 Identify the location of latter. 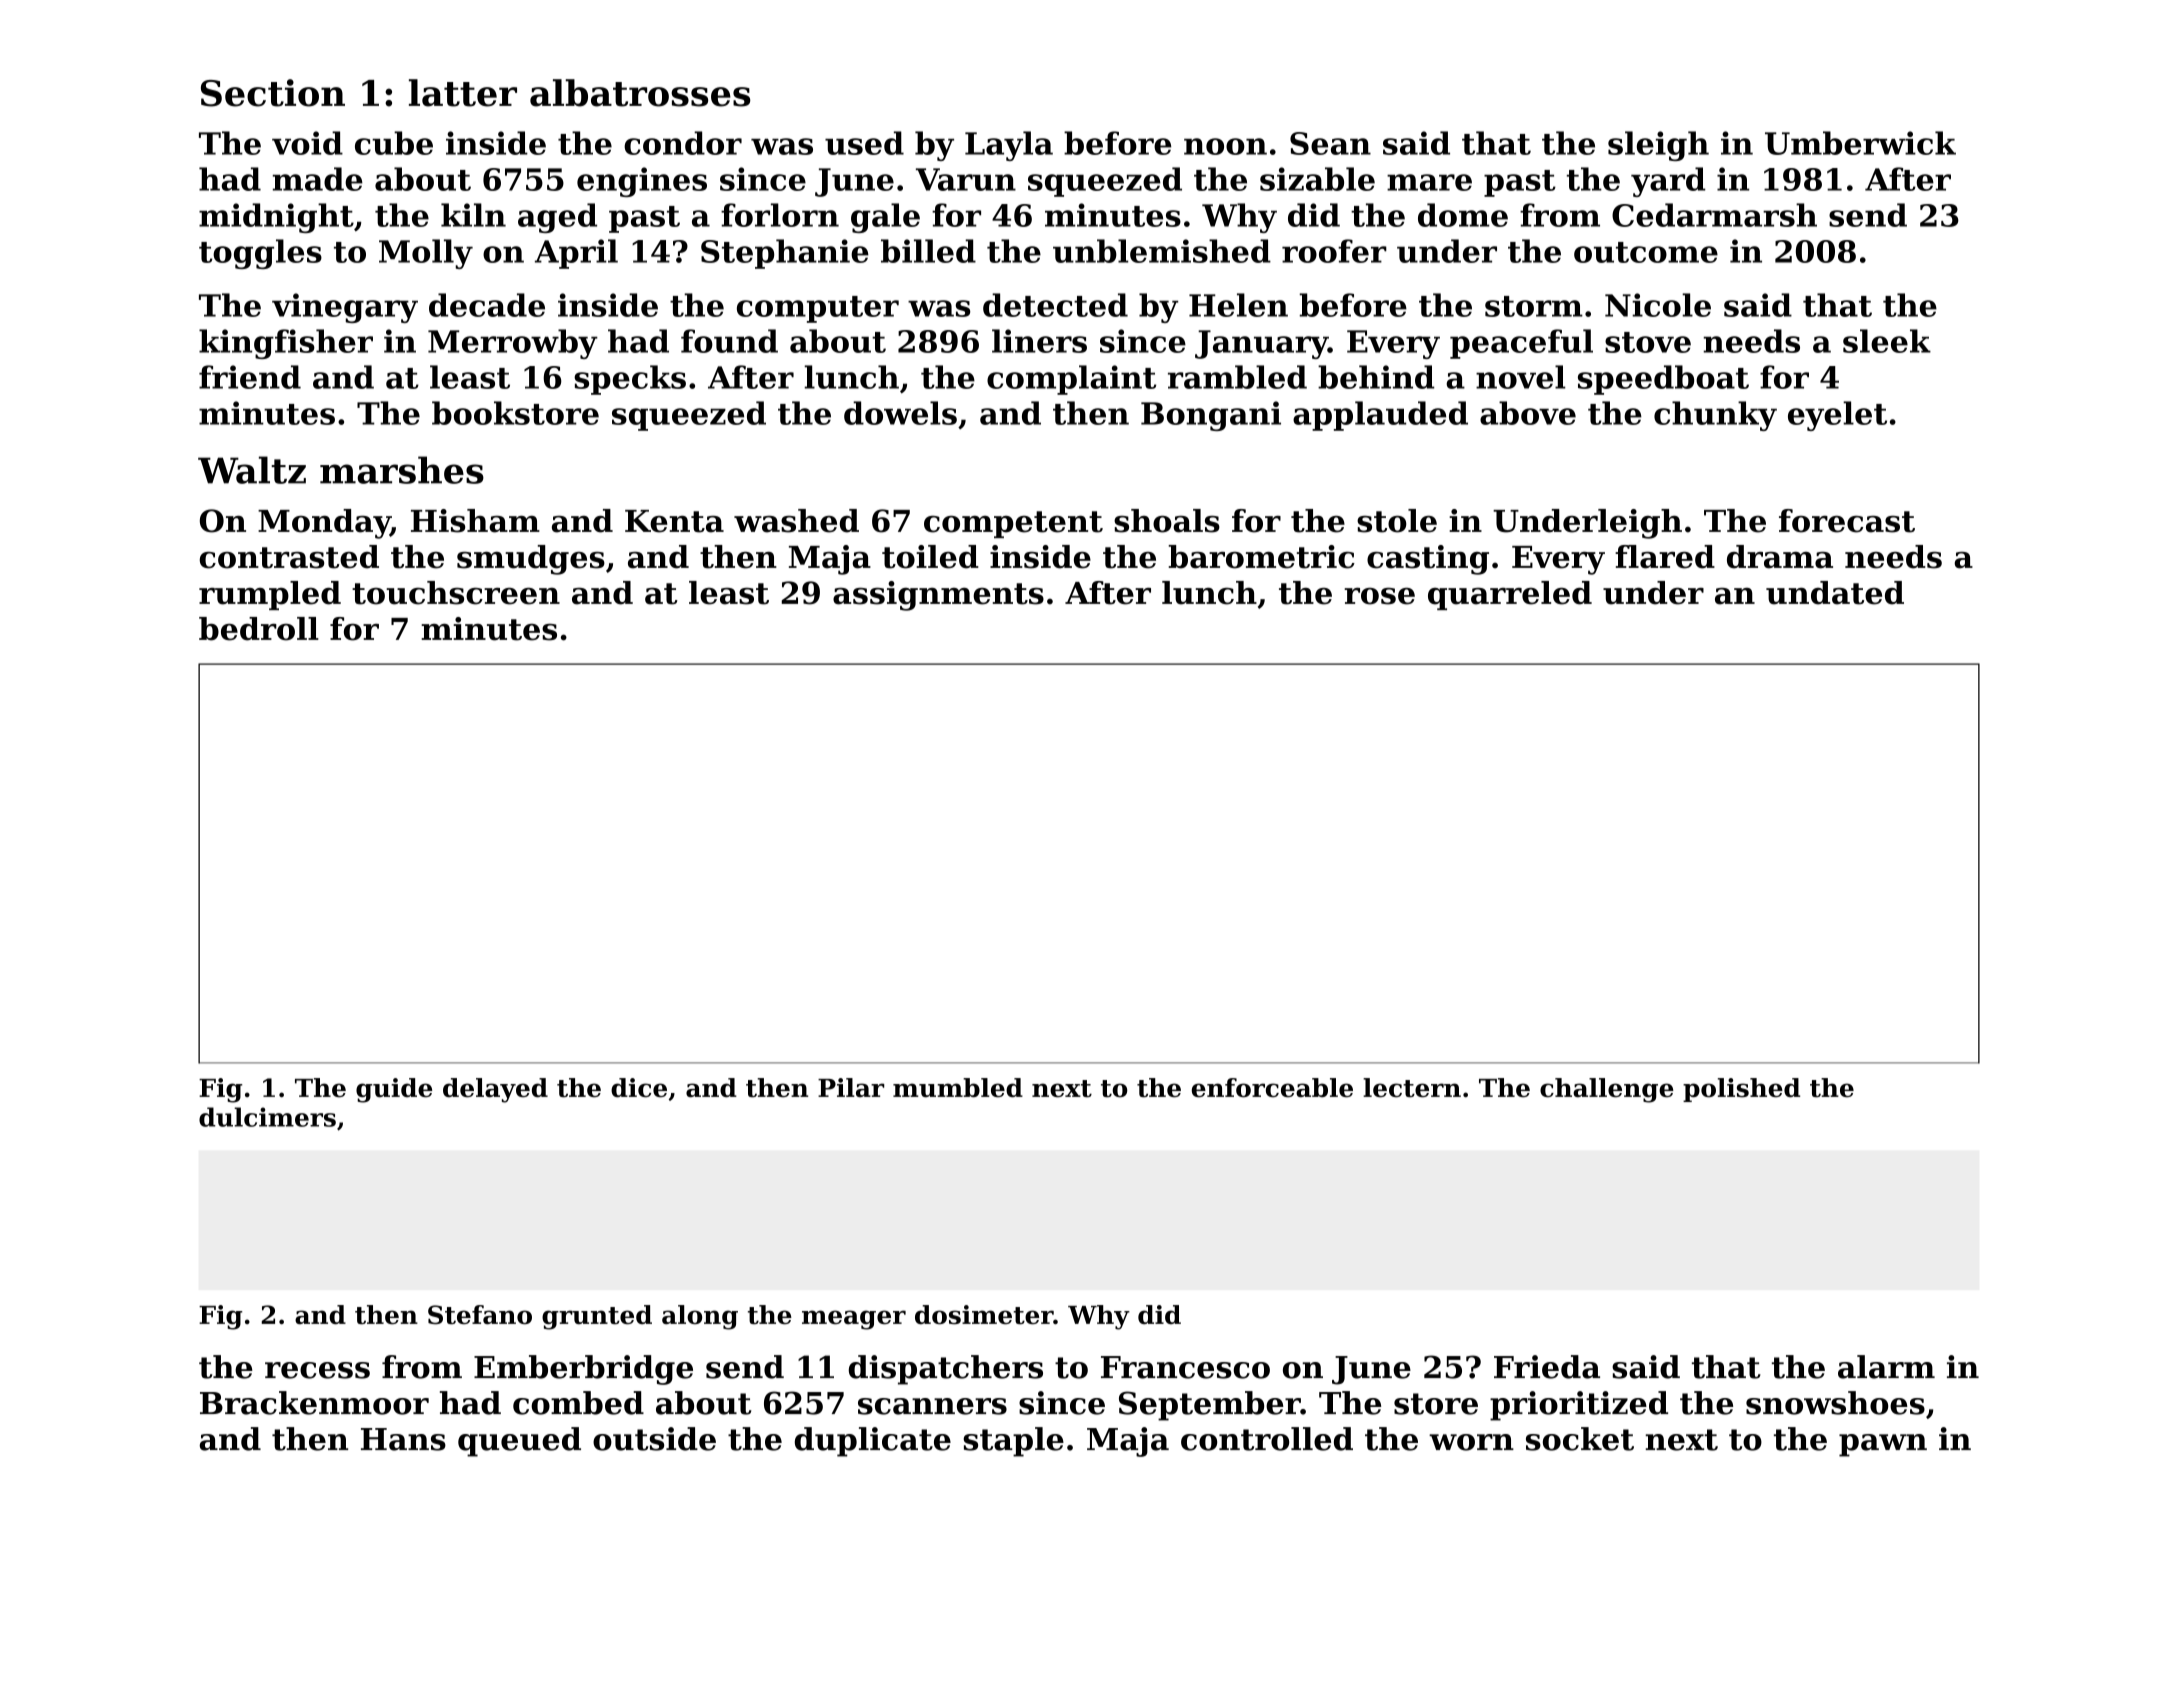
(463, 93).
